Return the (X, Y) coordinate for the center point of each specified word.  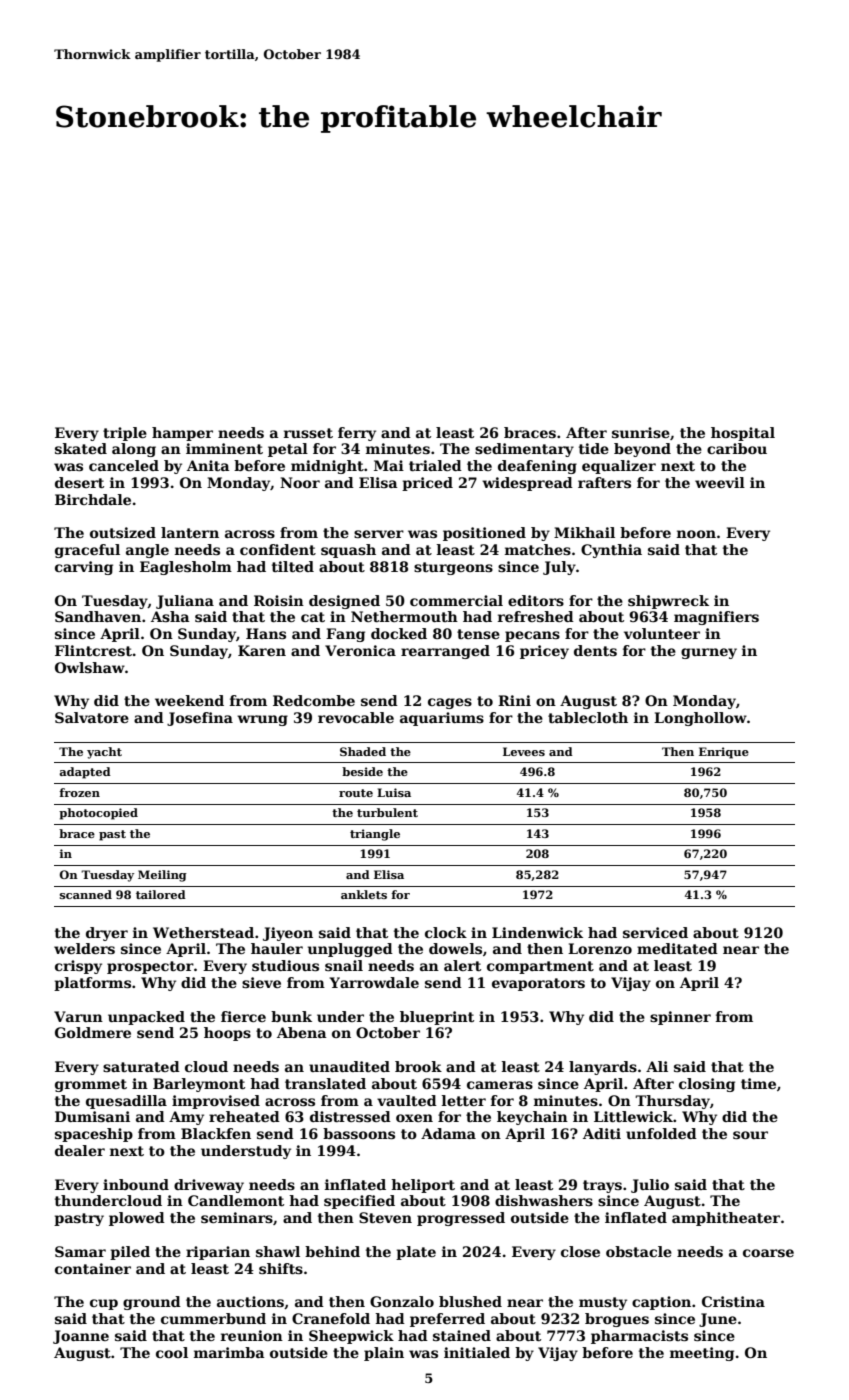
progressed (461, 1219)
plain (384, 1354)
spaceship (94, 1135)
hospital (743, 434)
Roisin (279, 600)
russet (308, 433)
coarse (768, 1253)
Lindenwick (537, 932)
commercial (456, 600)
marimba (229, 1352)
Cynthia (611, 551)
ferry (357, 434)
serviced (655, 932)
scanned (86, 894)
